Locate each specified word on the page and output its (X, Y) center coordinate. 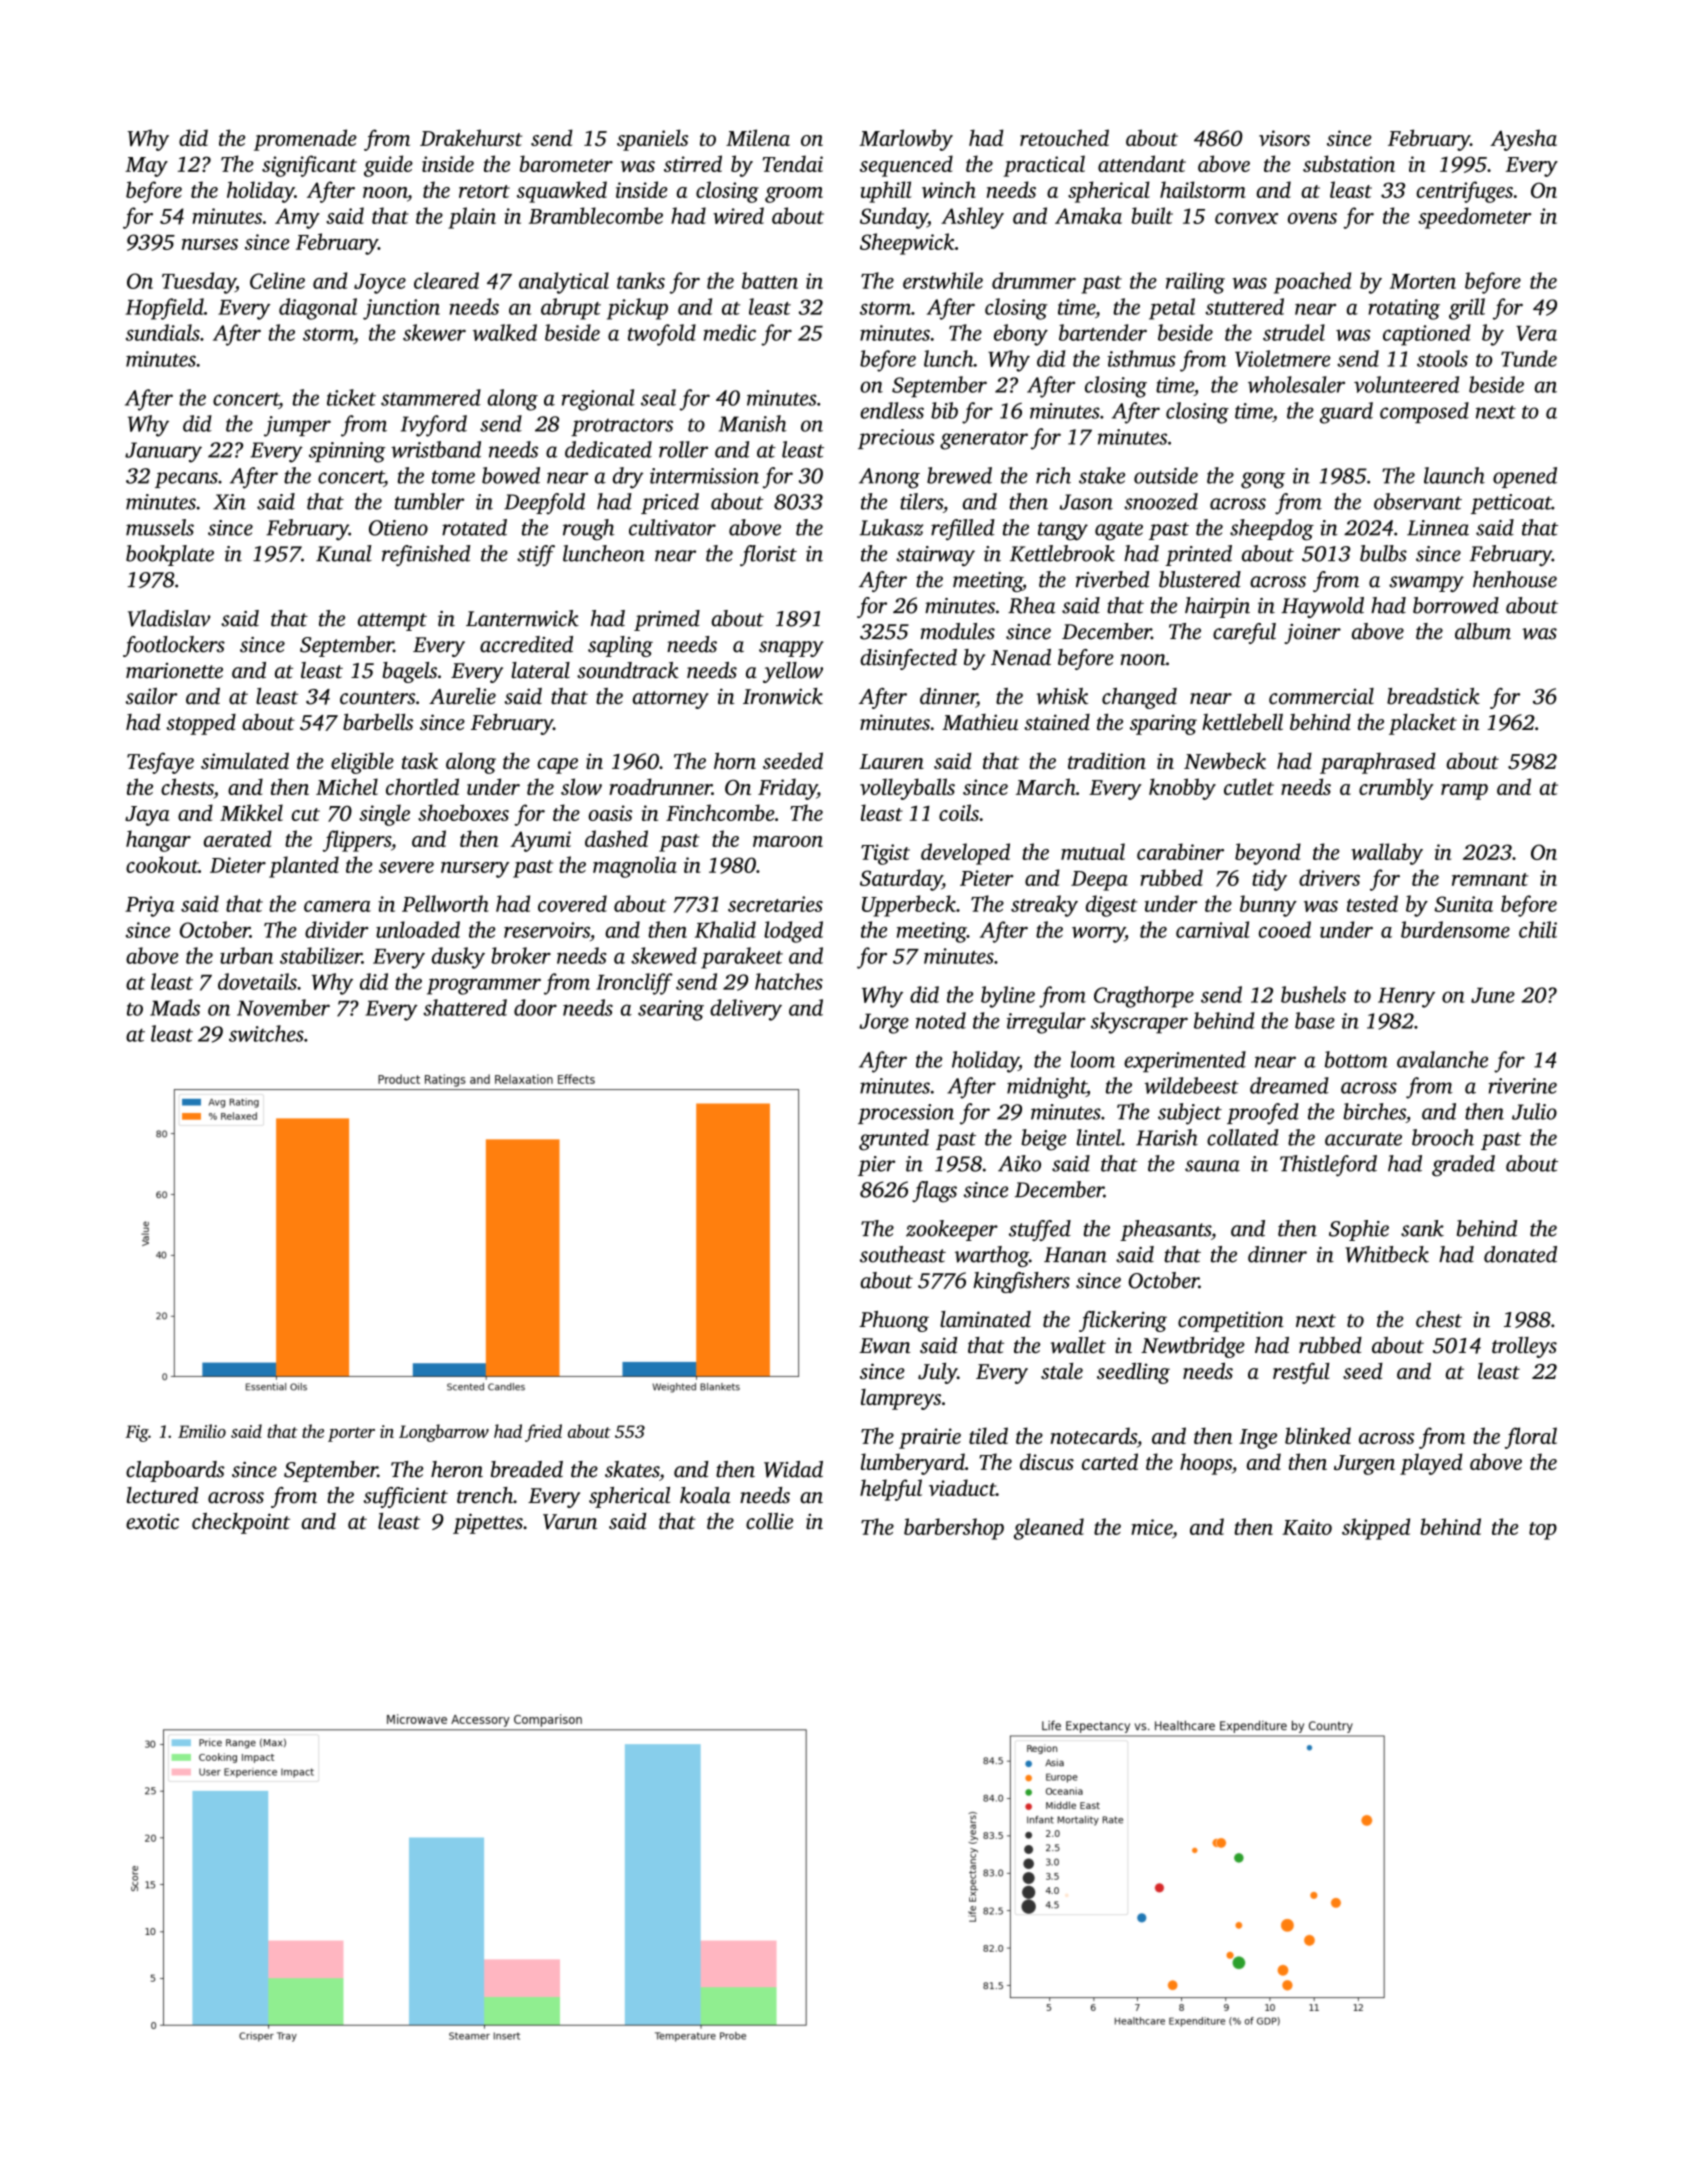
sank (1422, 1228)
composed (1424, 412)
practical (1044, 166)
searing (671, 1010)
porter (351, 1434)
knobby (1182, 789)
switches (266, 1033)
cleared (446, 280)
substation (1349, 163)
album (1483, 631)
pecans (186, 480)
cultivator (672, 527)
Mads (175, 1007)
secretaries (775, 904)
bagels (409, 672)
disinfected (908, 659)
